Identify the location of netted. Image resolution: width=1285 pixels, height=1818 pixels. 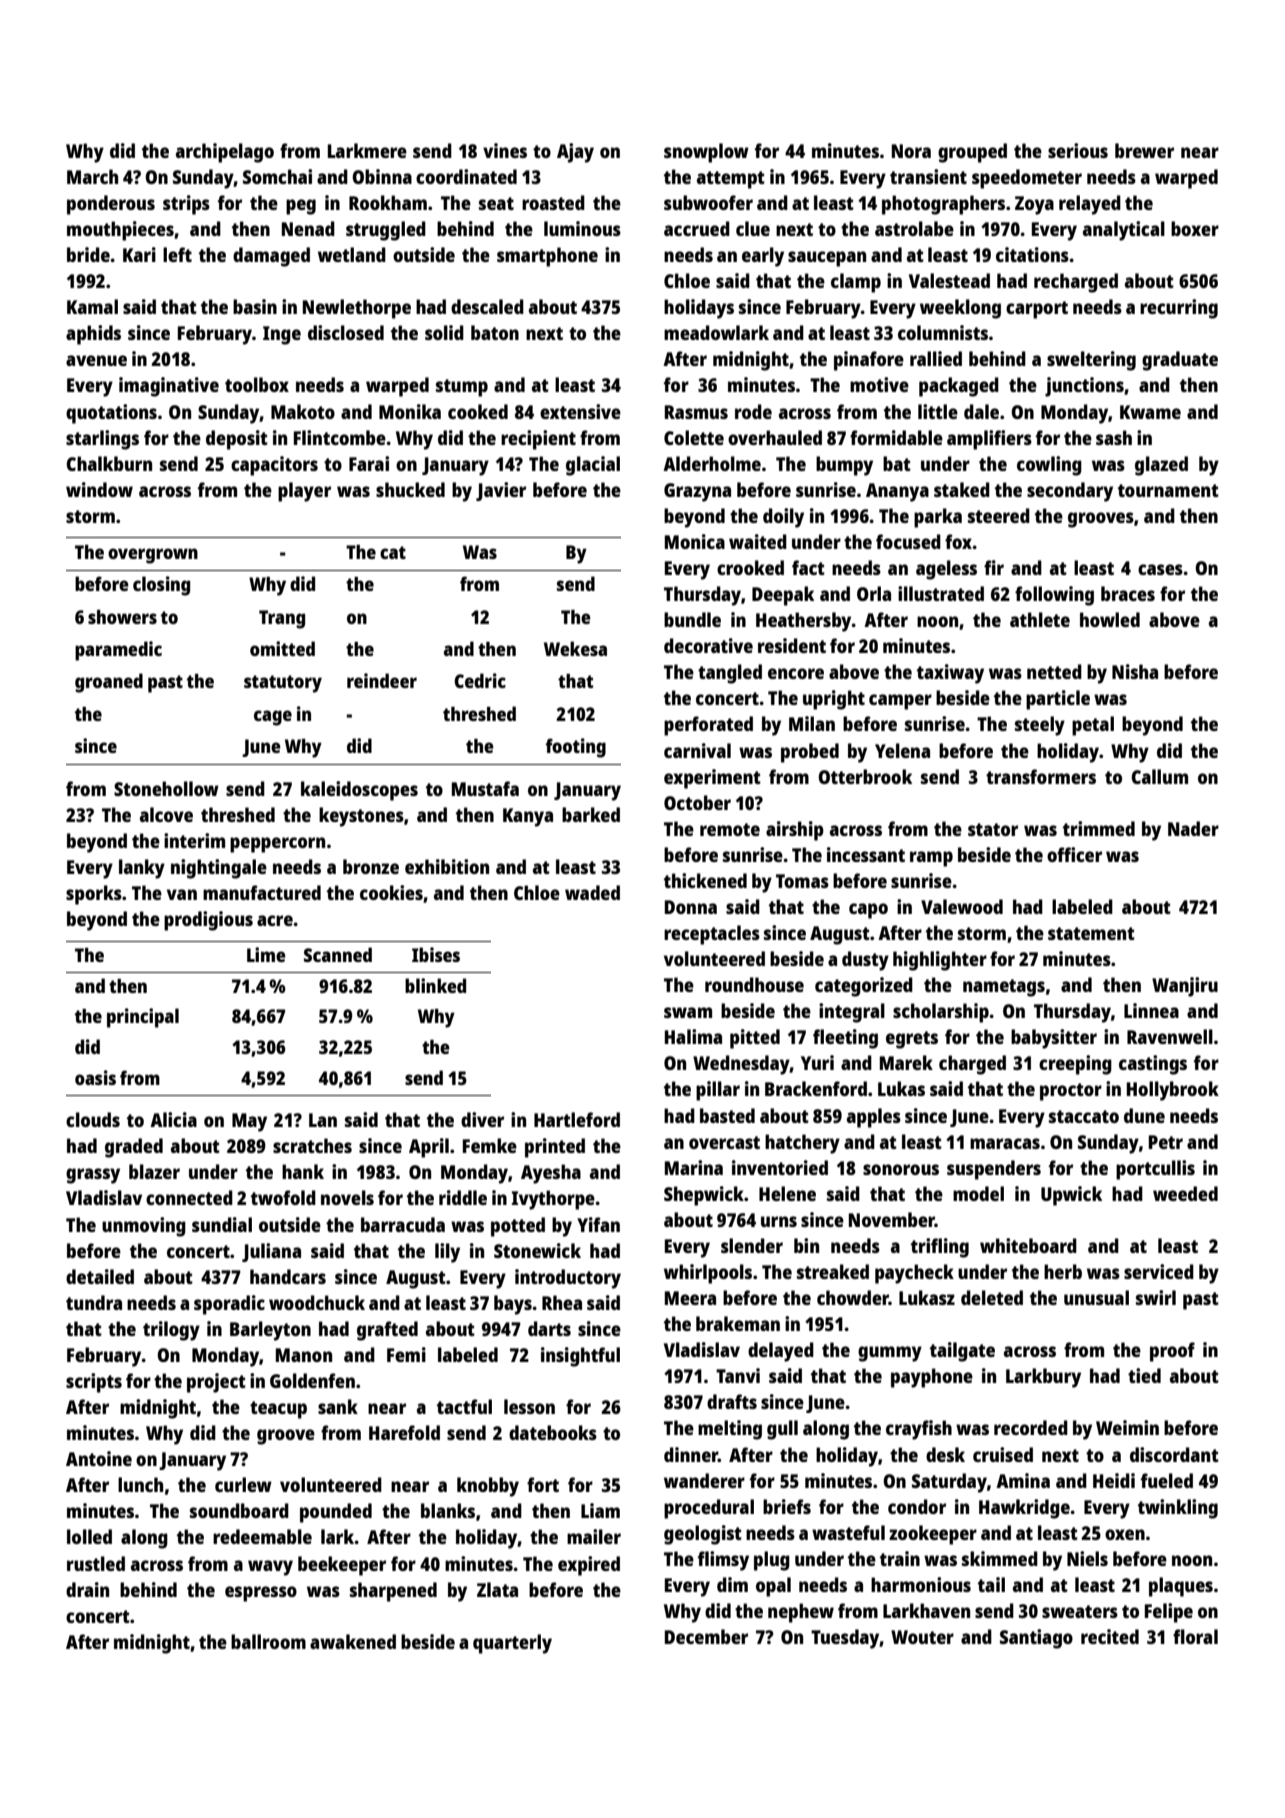
(1054, 671).
